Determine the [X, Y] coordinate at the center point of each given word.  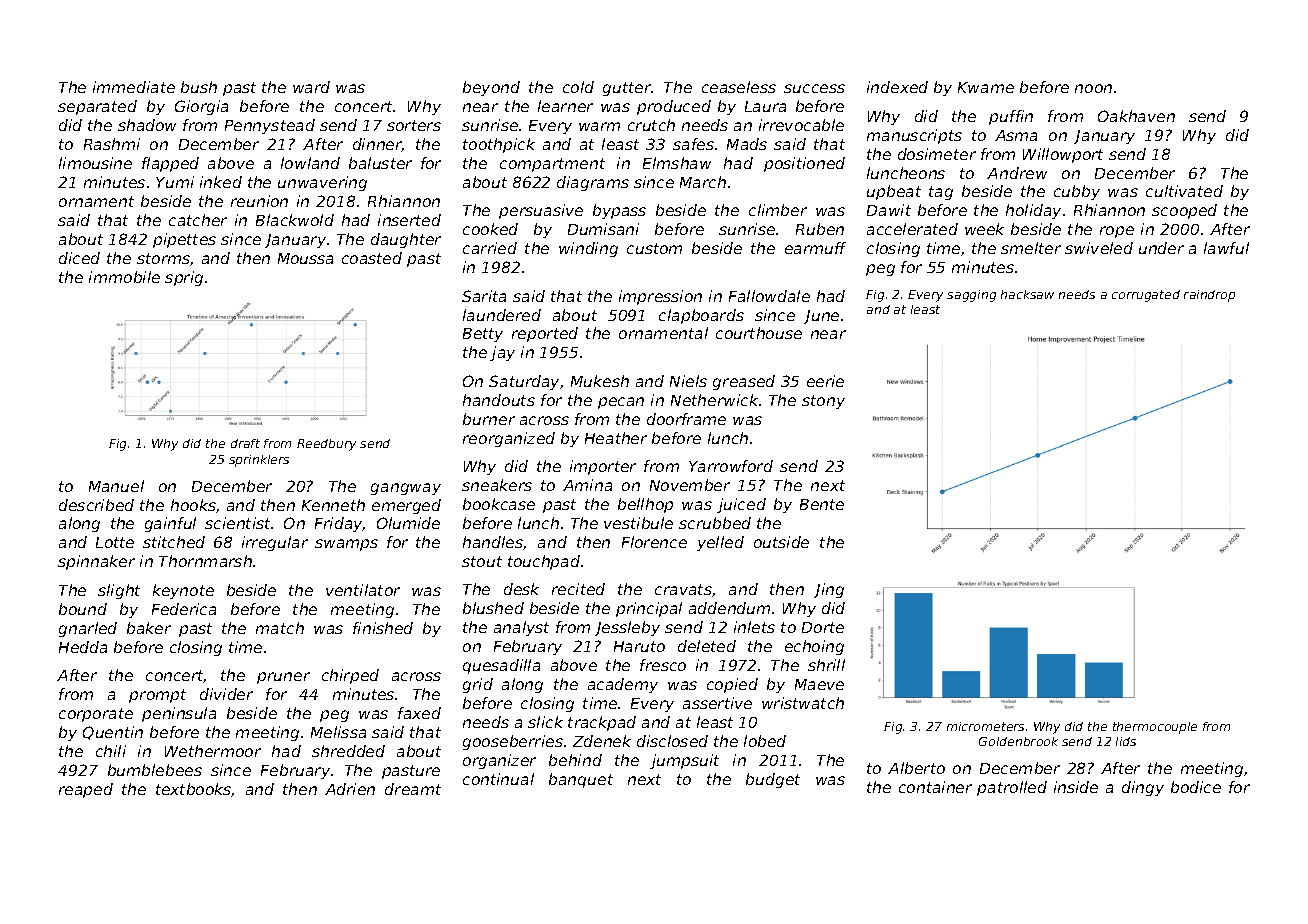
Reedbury [326, 445]
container [935, 787]
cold [578, 87]
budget [773, 780]
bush [199, 87]
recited [578, 589]
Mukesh [600, 381]
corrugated [1146, 296]
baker [149, 628]
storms [164, 259]
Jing [829, 590]
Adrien [350, 789]
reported [545, 334]
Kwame [986, 87]
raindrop [1209, 296]
